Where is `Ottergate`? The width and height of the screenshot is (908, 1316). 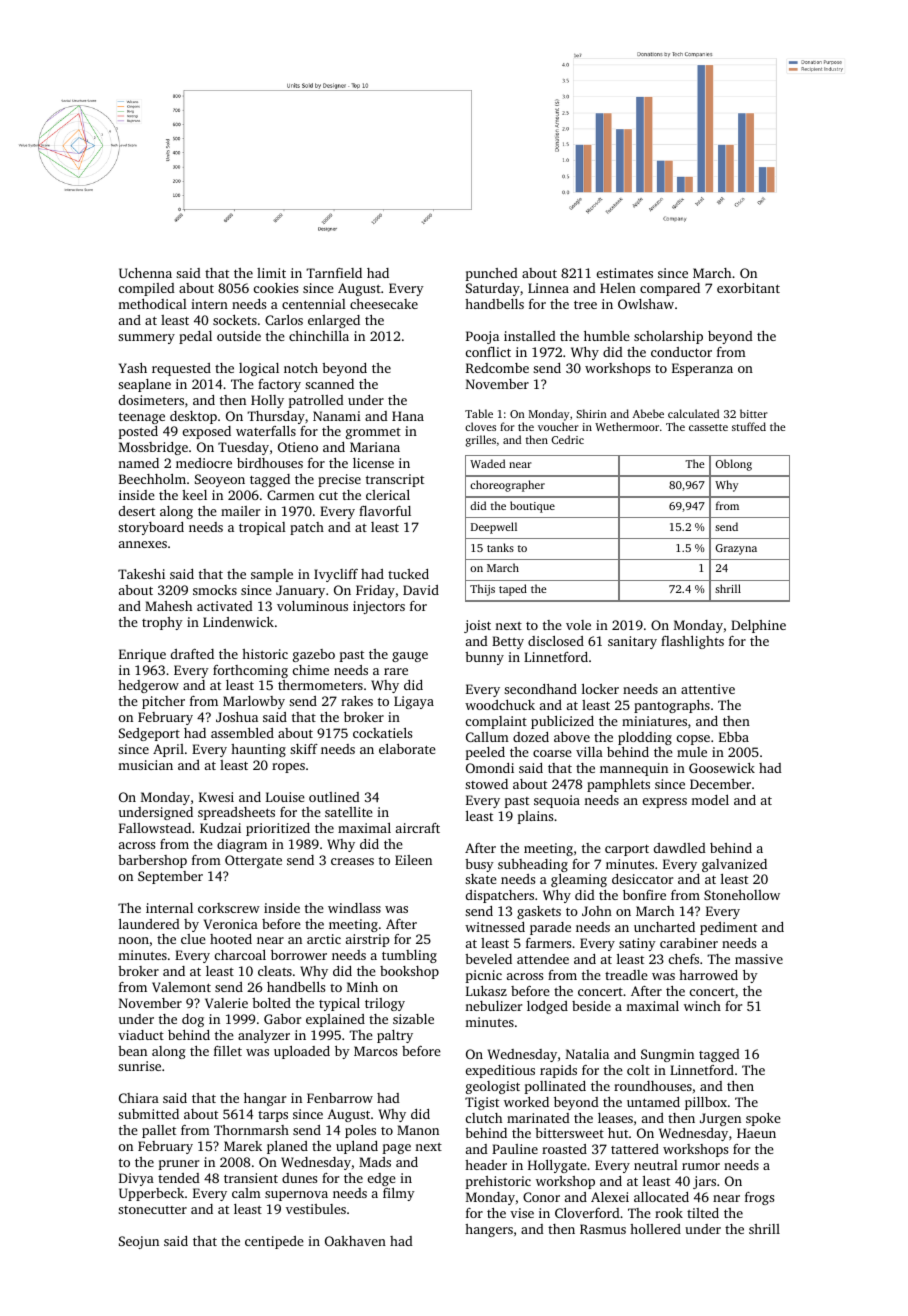 Ottergate is located at coordinates (253, 861).
